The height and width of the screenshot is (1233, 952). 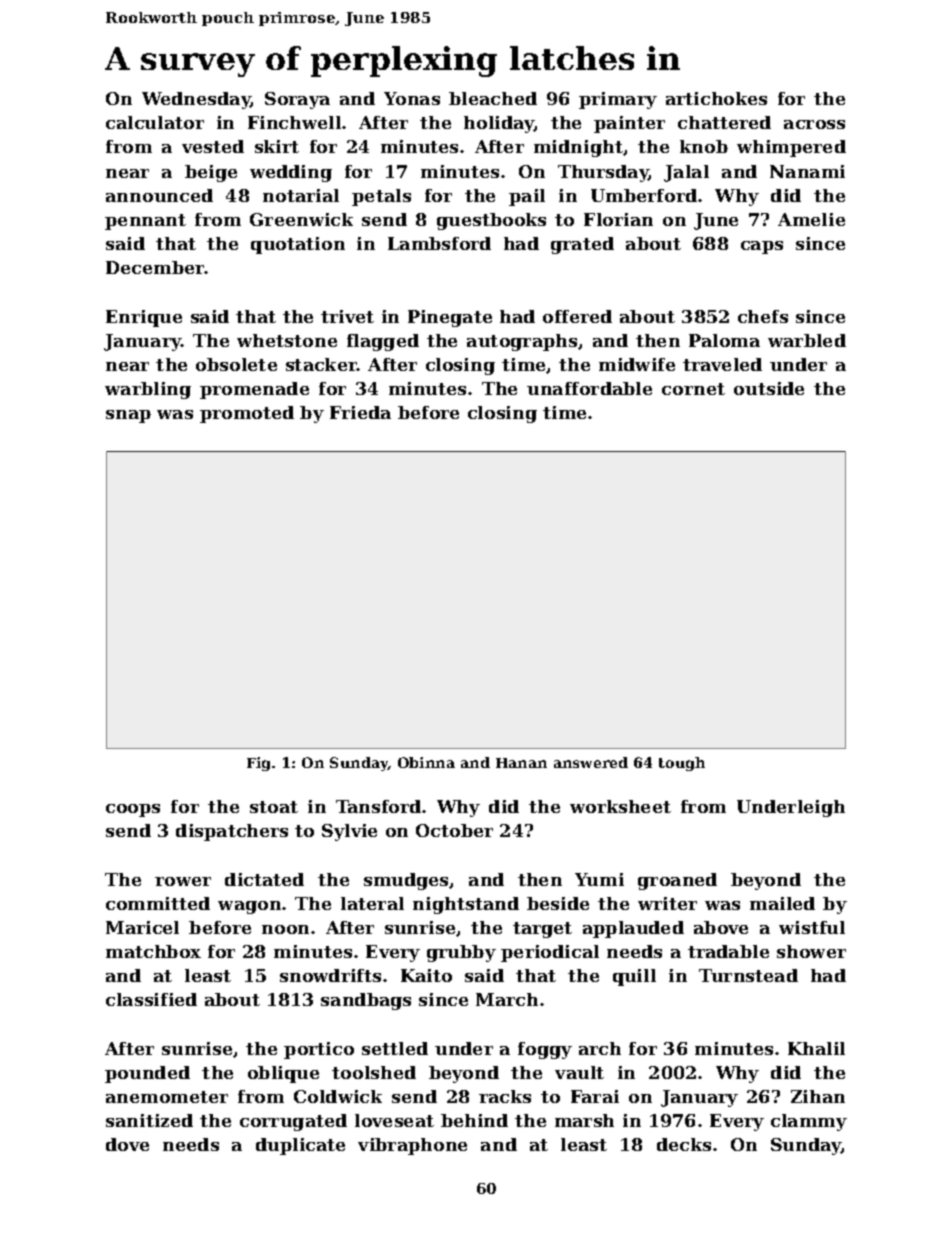 What do you see at coordinates (618, 100) in the screenshot?
I see `primary` at bounding box center [618, 100].
